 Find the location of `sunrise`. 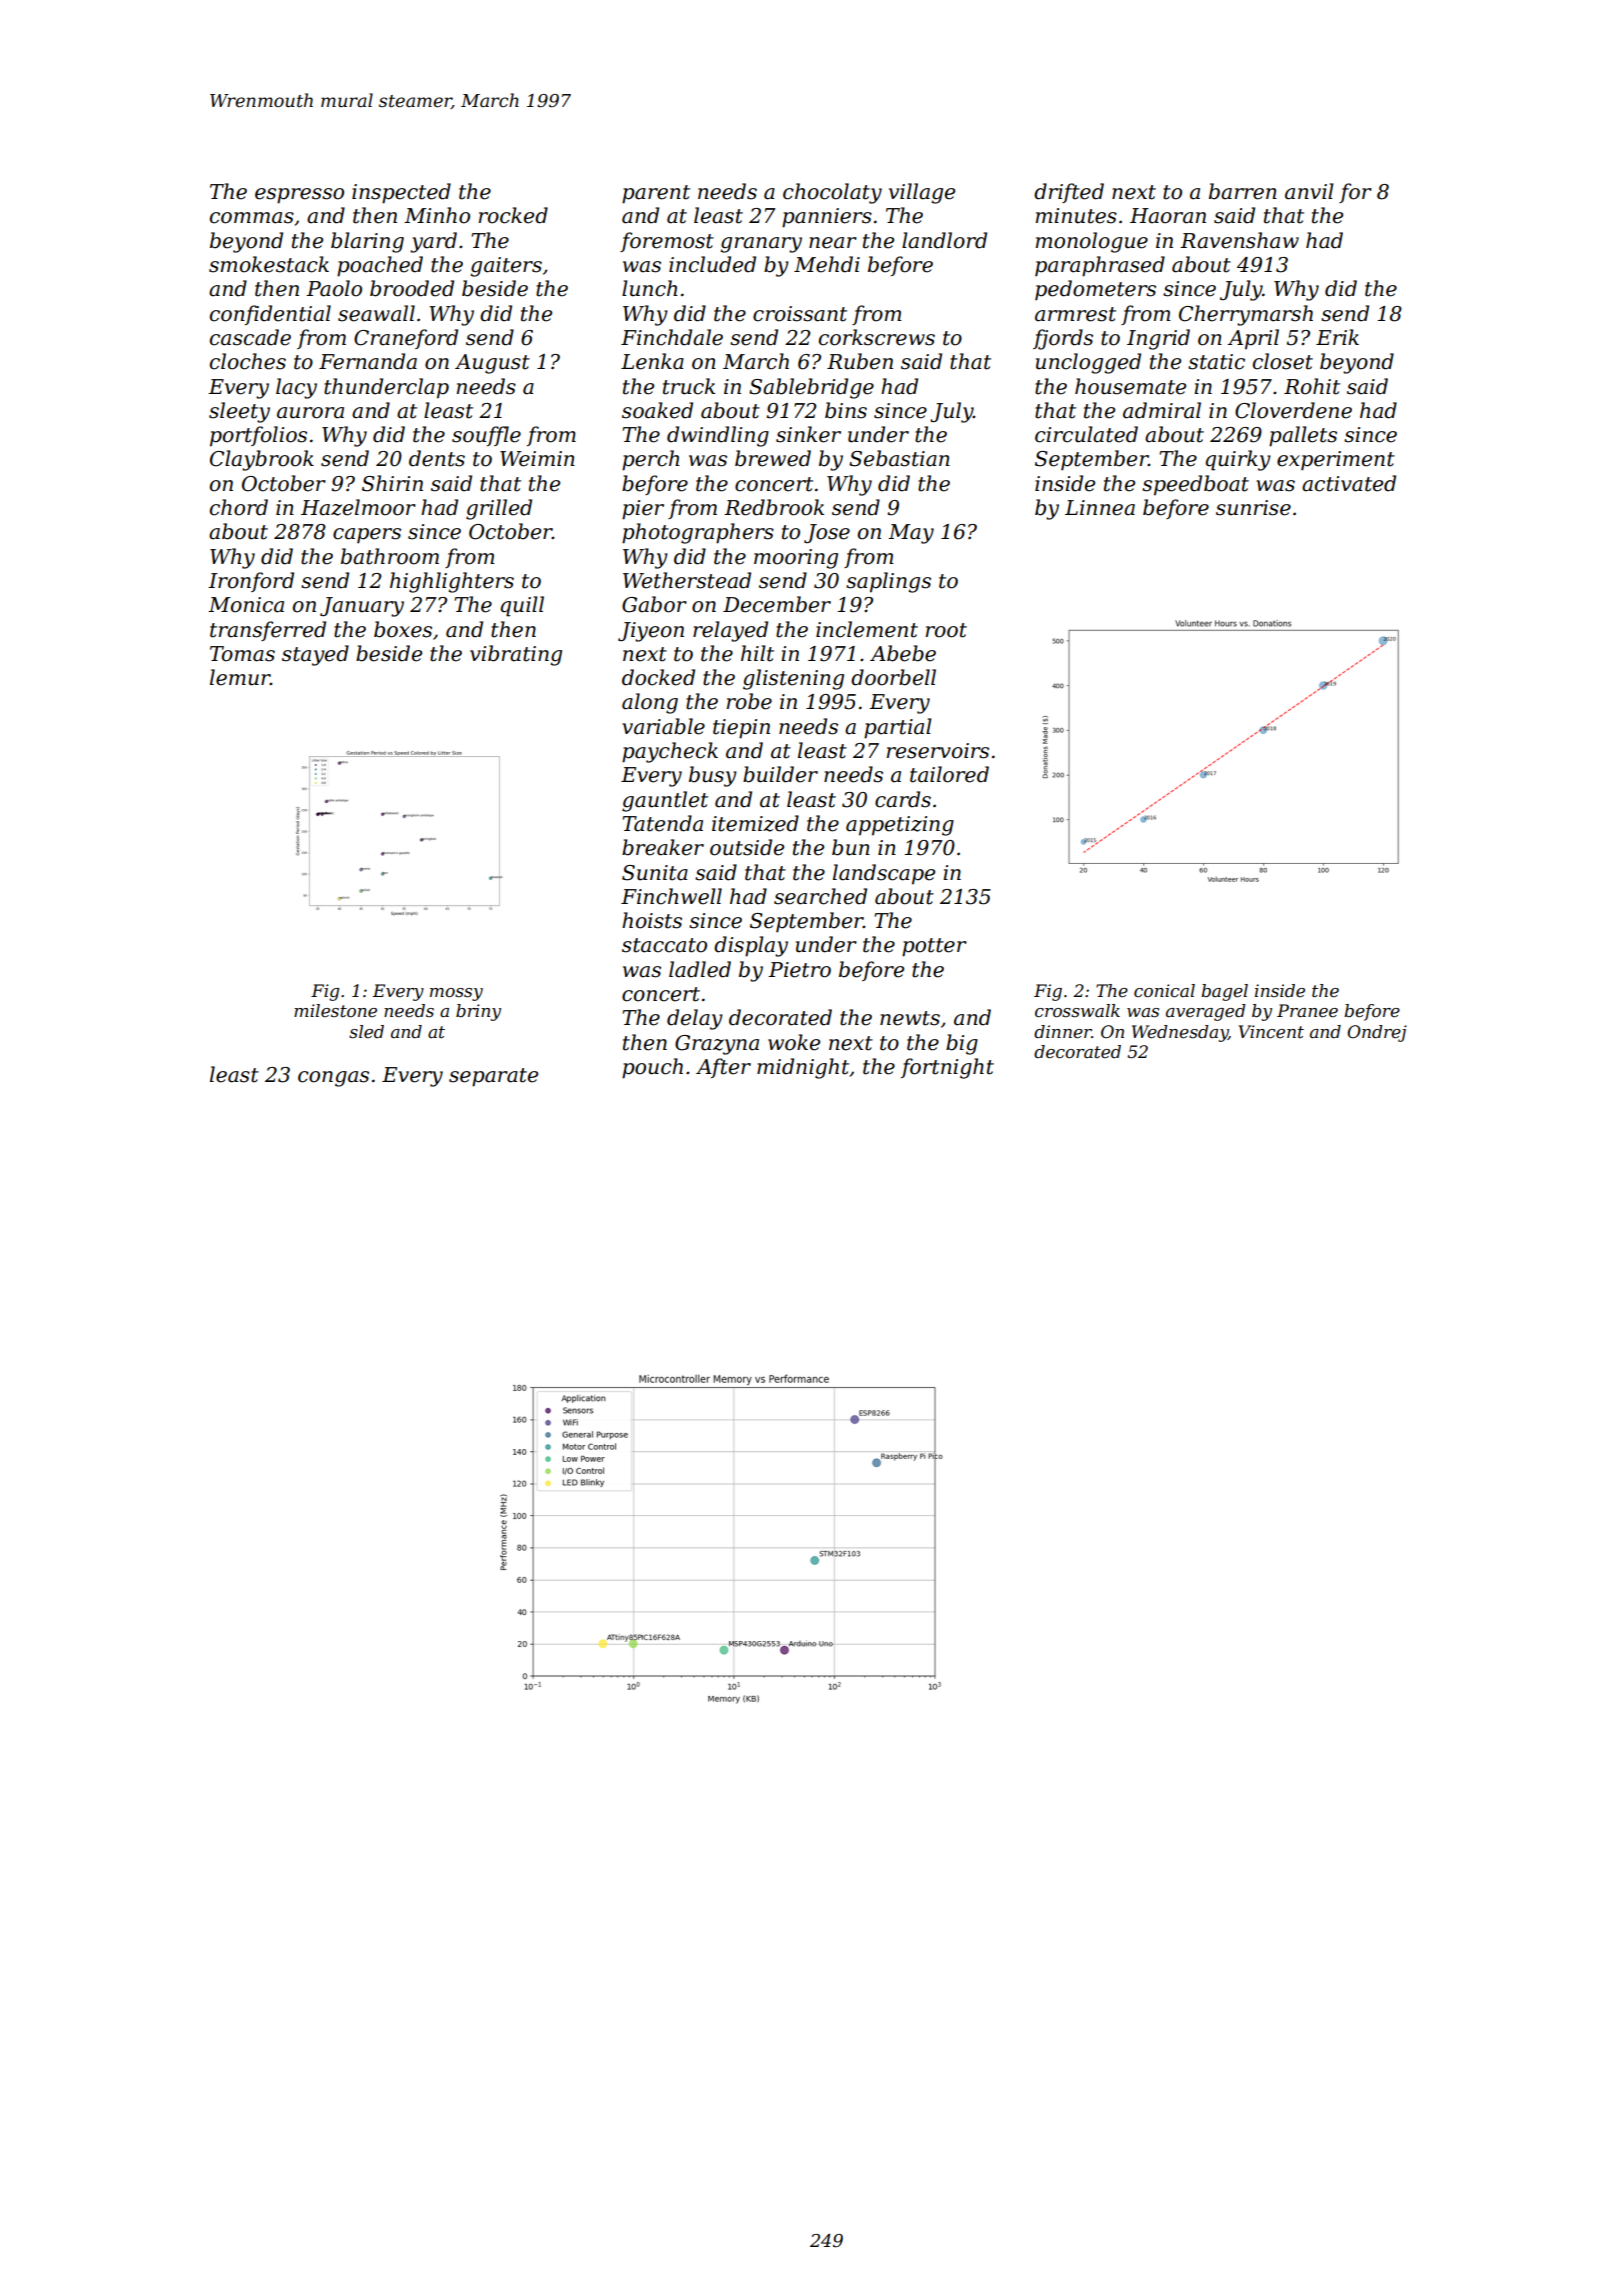

sunrise is located at coordinates (1253, 508).
